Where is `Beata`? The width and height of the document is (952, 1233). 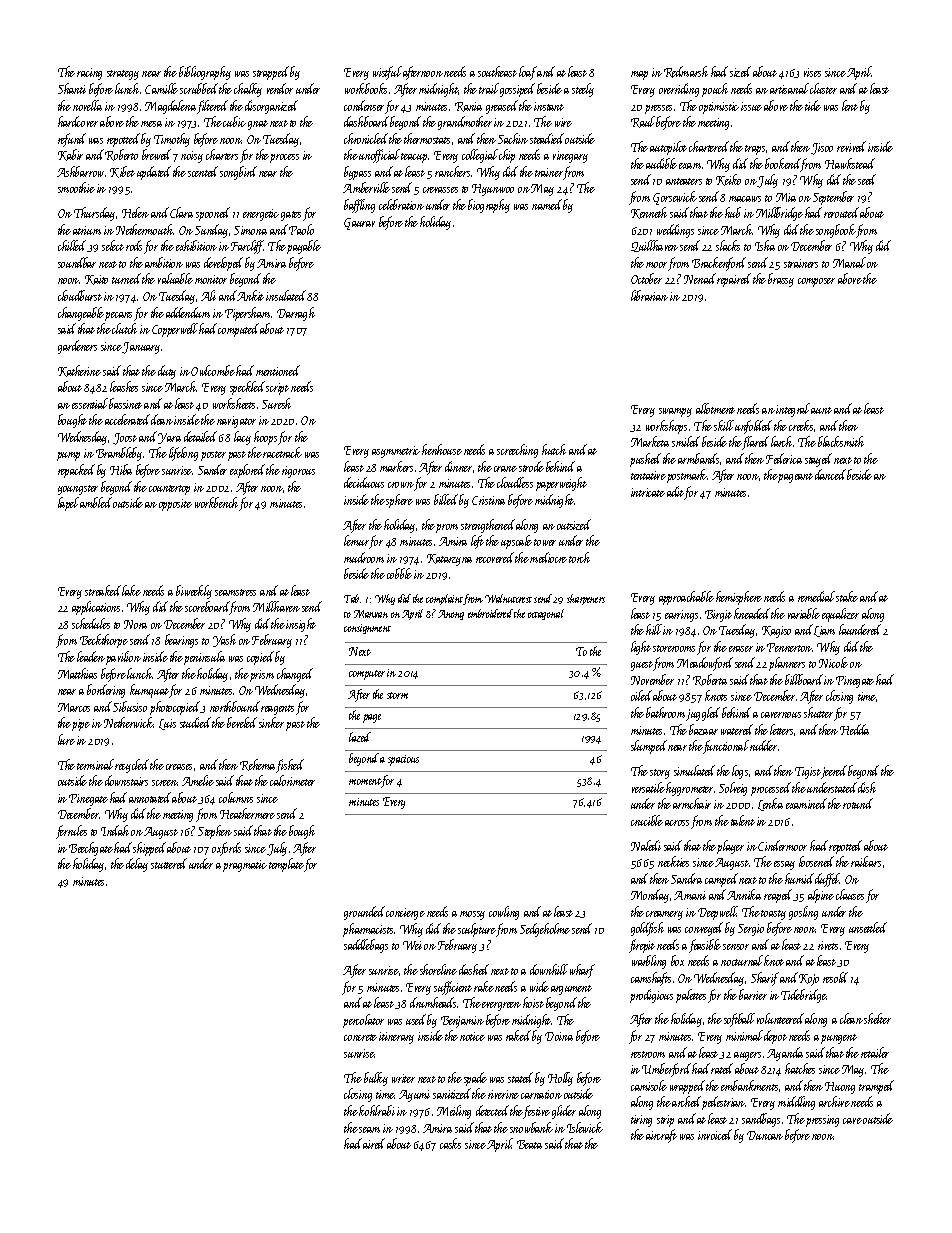
Beata is located at coordinates (529, 1144).
